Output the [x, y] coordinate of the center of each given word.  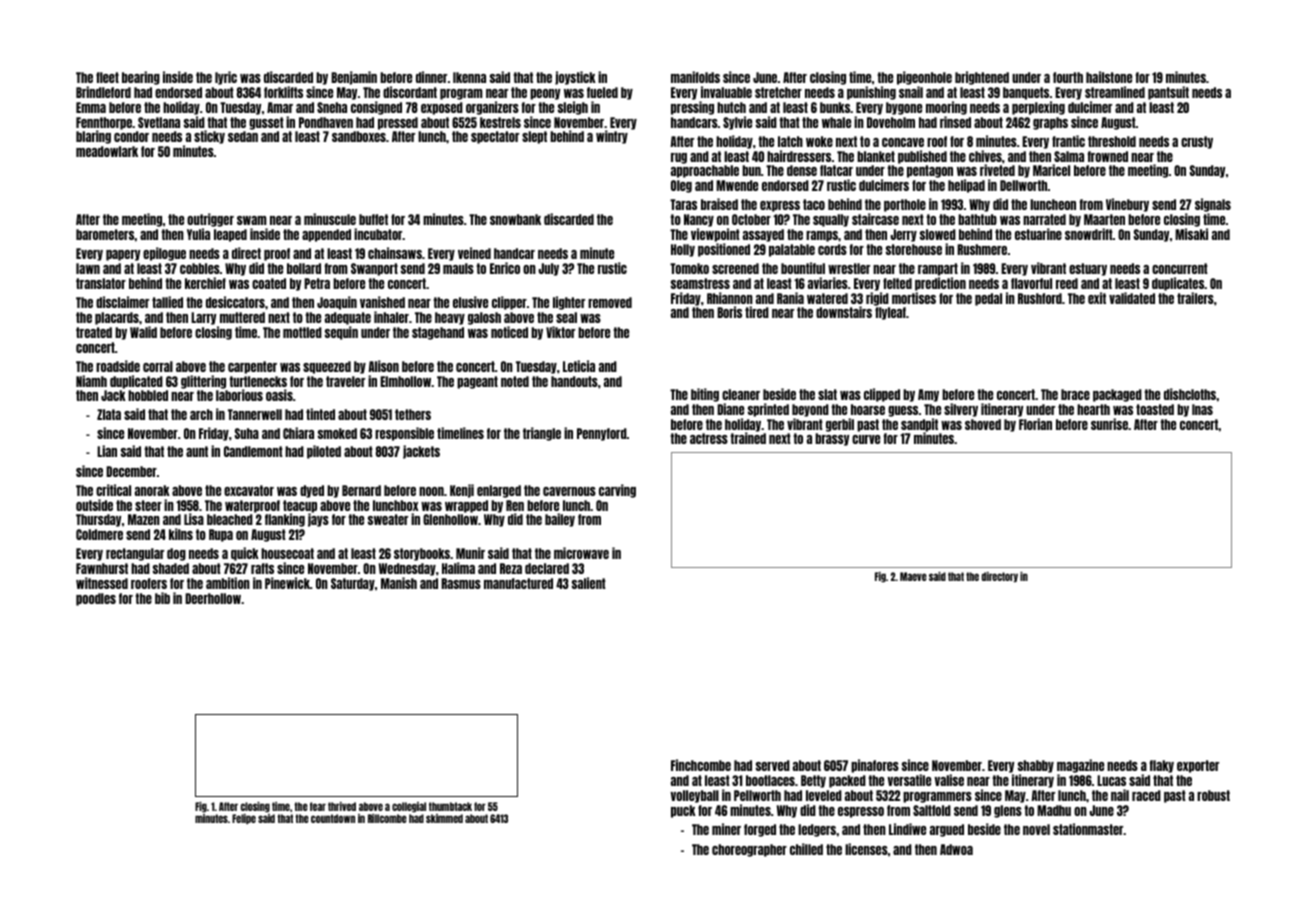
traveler [345, 381]
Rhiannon [730, 298]
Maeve [913, 576]
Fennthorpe [104, 124]
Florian [1035, 424]
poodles [96, 599]
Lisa [194, 519]
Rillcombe [387, 818]
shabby [1036, 766]
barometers [105, 234]
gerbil [840, 425]
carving [617, 491]
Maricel [1051, 170]
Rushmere [982, 249]
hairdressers [799, 156]
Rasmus [461, 583]
